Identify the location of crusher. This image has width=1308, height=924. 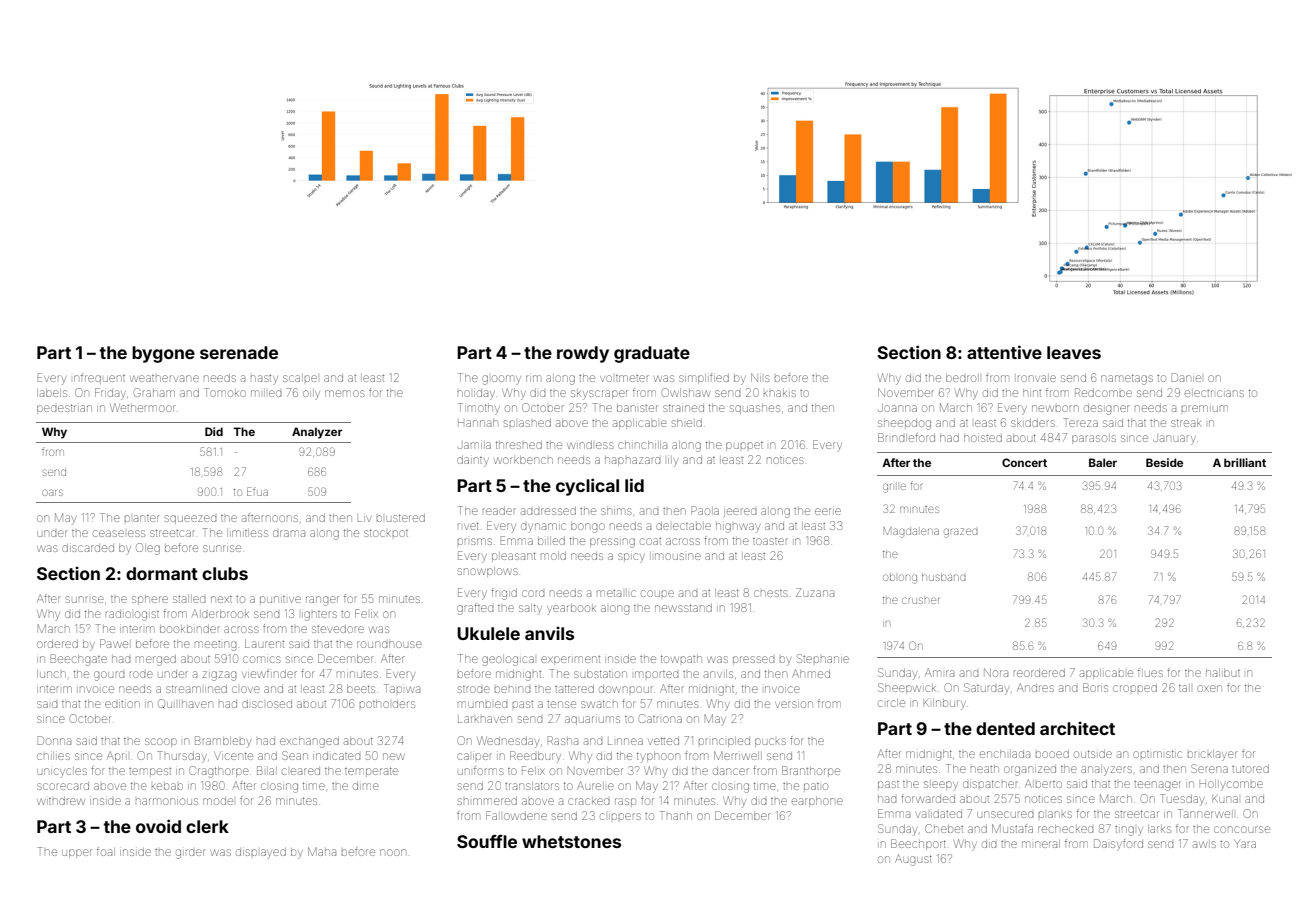
(920, 600).
